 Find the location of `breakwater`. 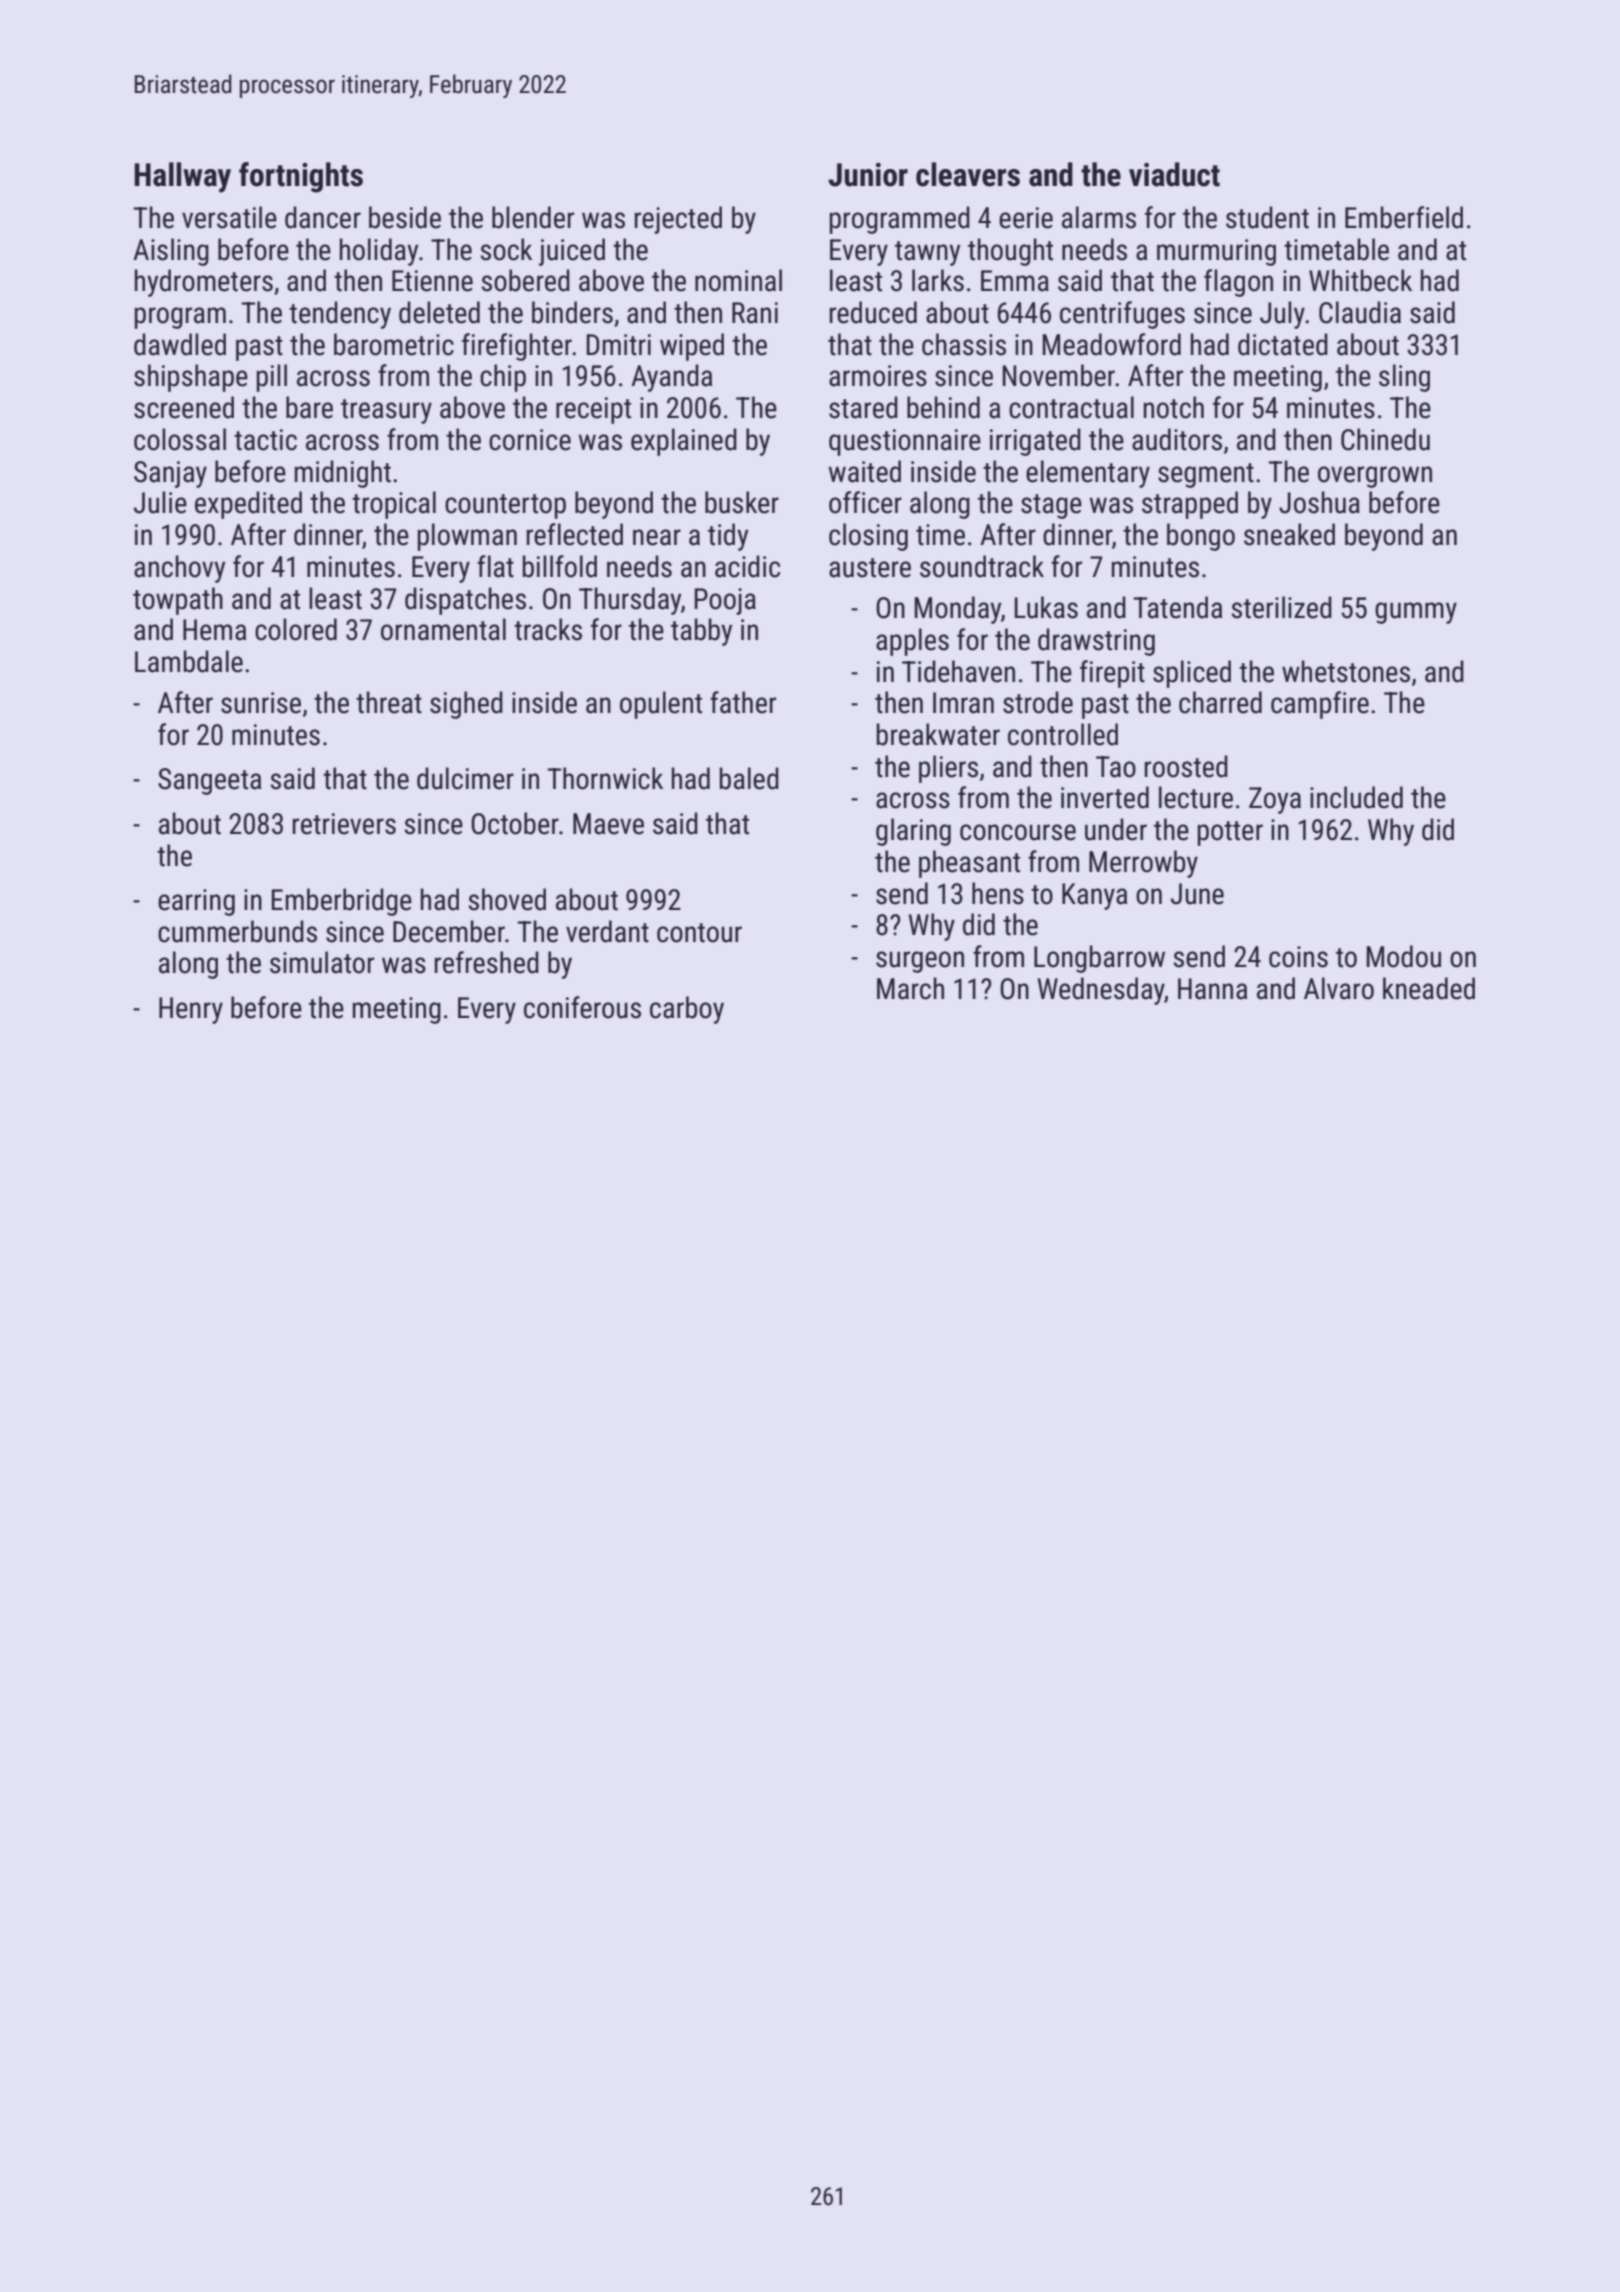

breakwater is located at coordinates (938, 734).
